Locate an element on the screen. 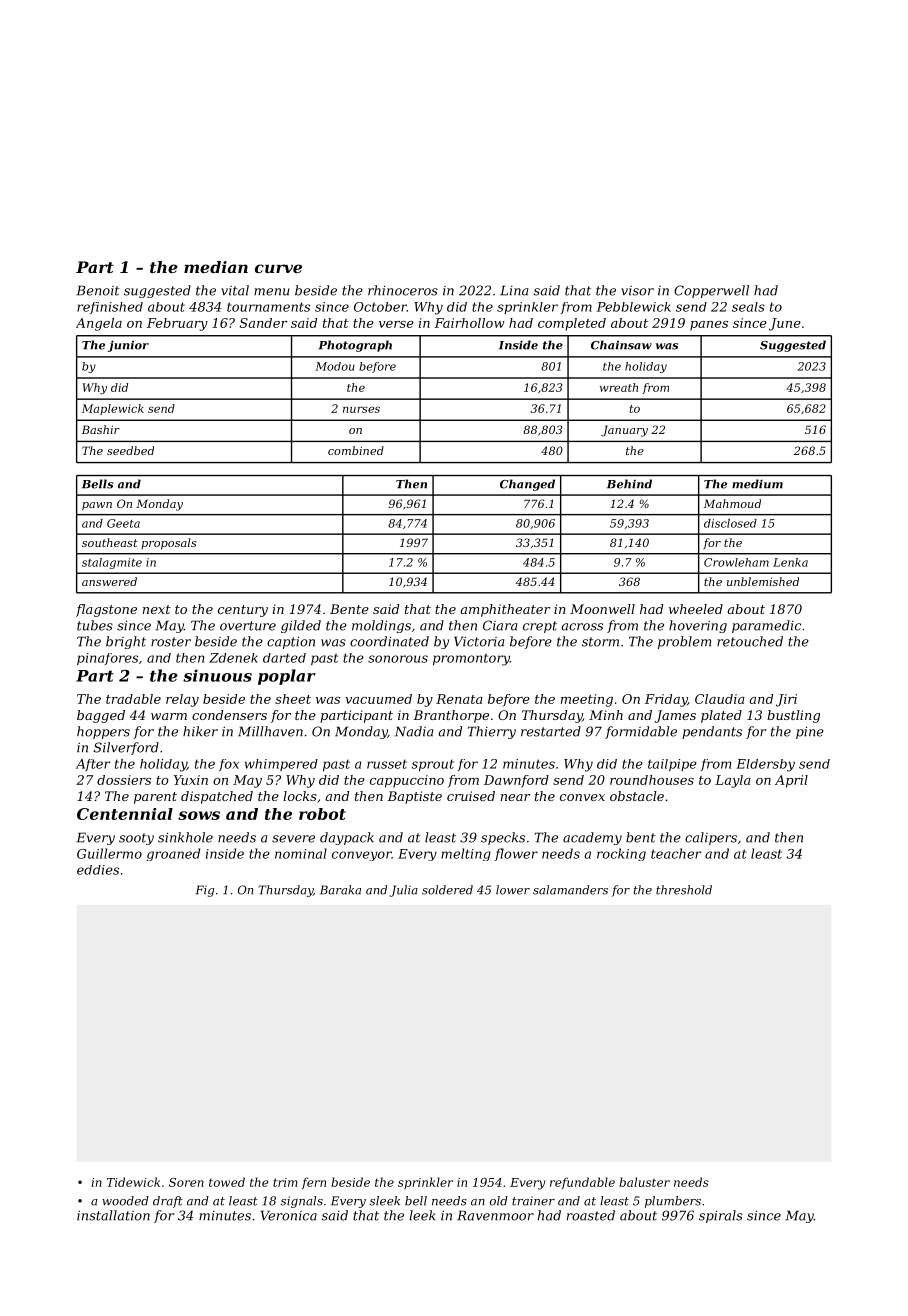  Copperwell is located at coordinates (711, 291).
